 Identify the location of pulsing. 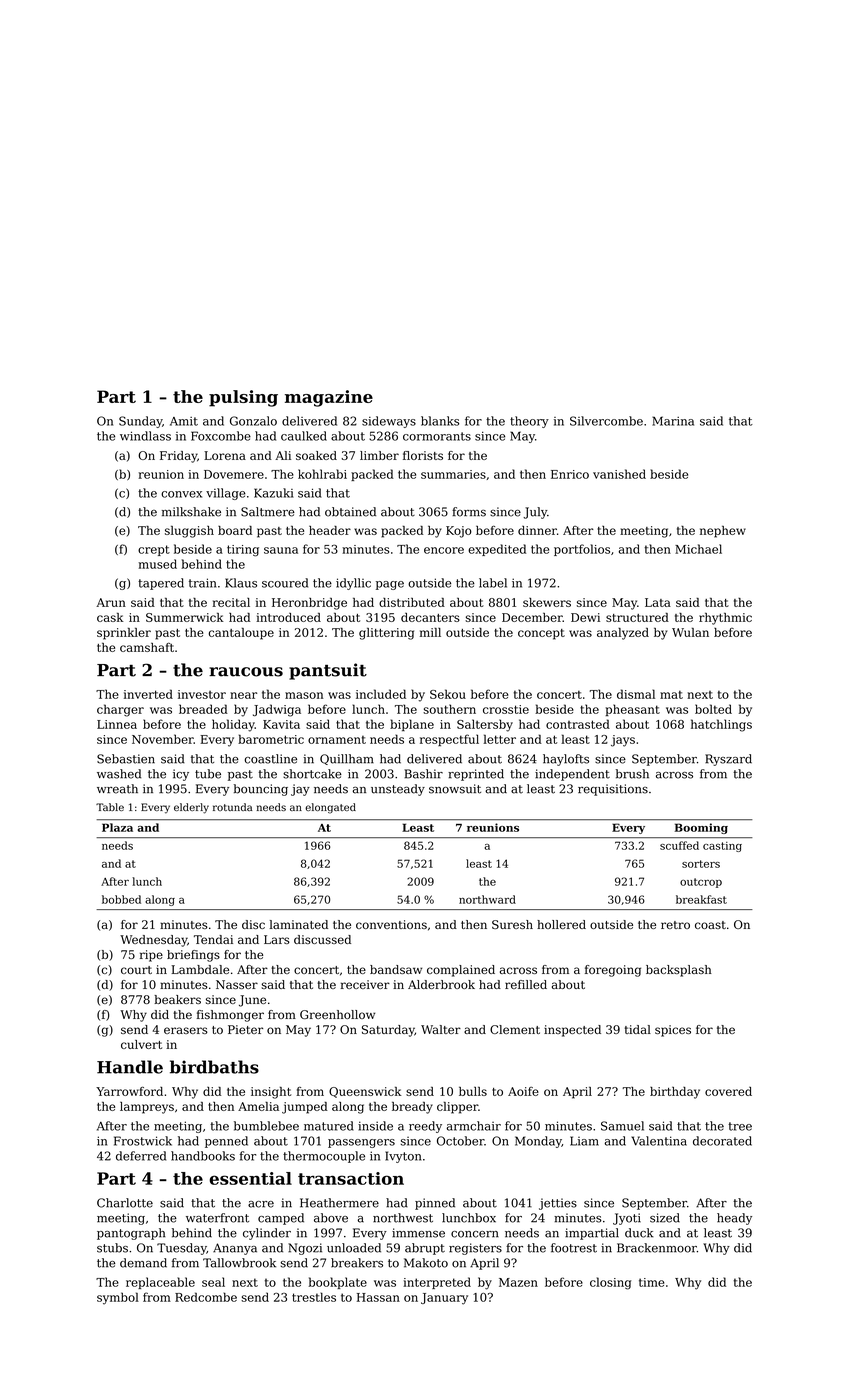
(243, 398).
